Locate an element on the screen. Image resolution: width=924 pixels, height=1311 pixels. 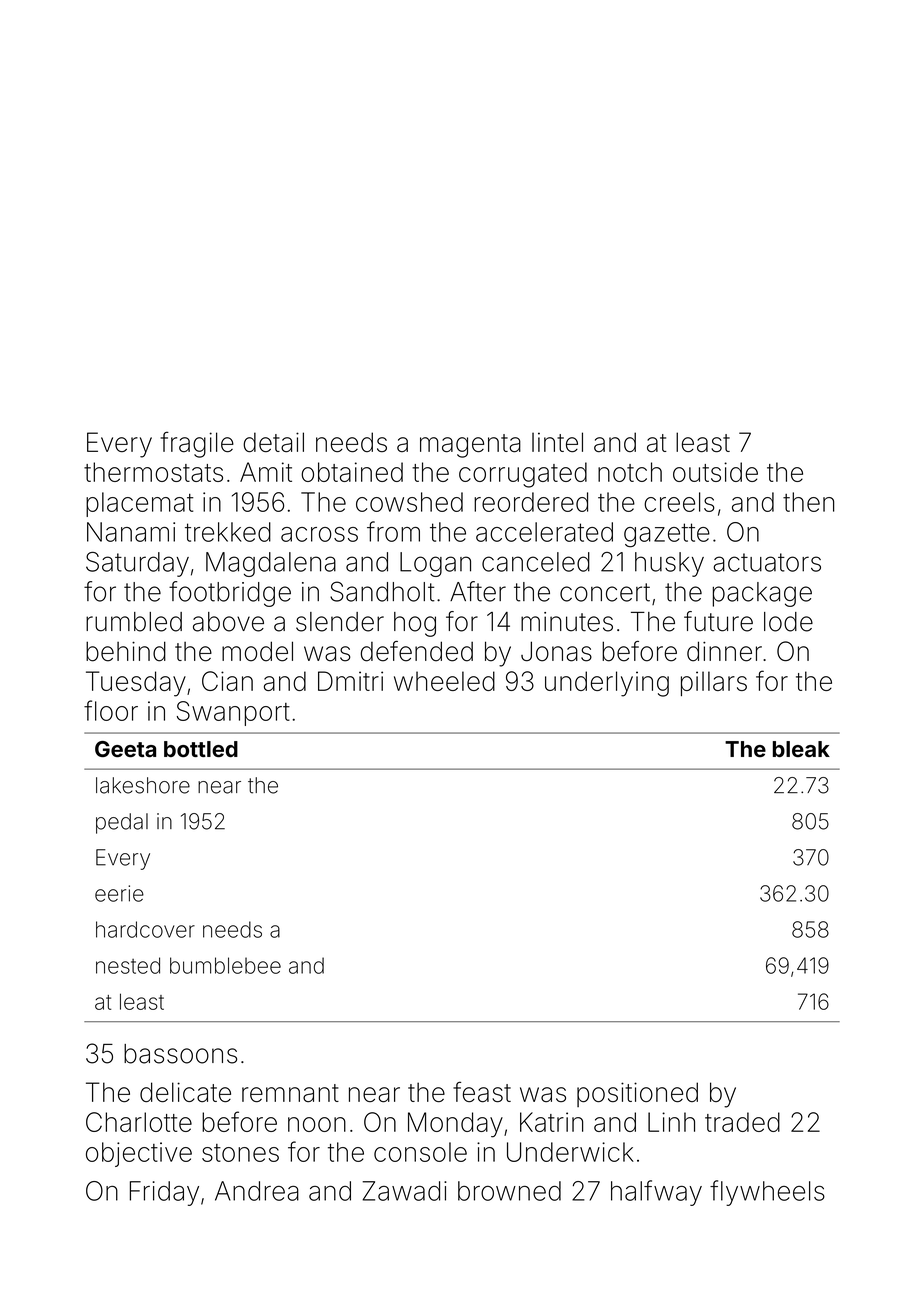
pedal is located at coordinates (122, 823).
